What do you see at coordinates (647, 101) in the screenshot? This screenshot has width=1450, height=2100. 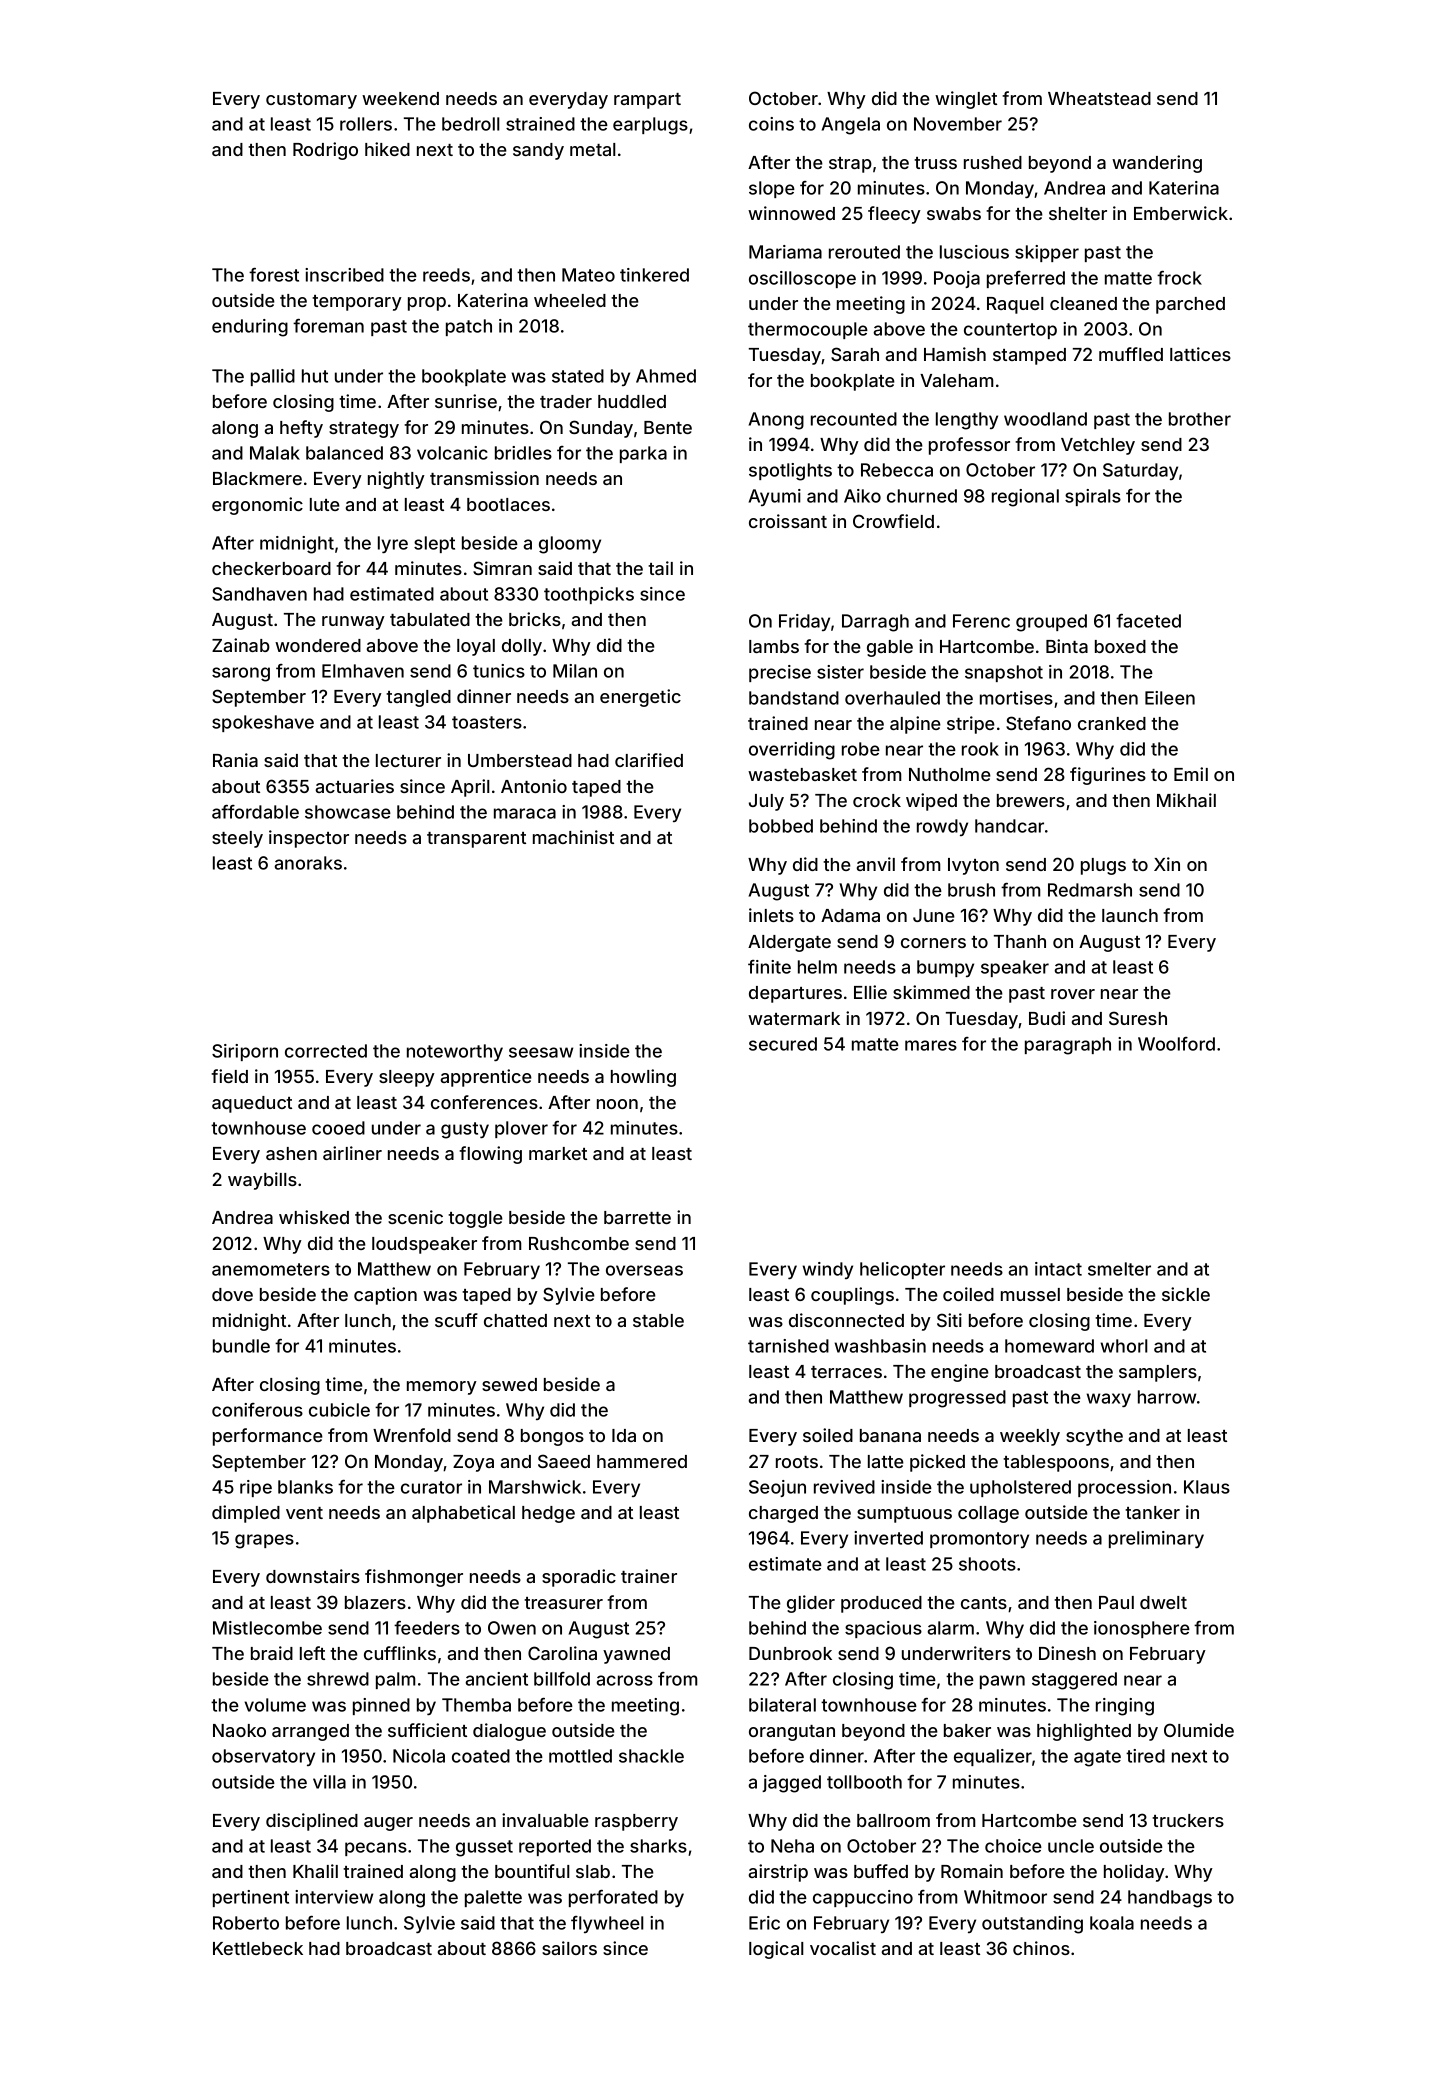 I see `rampart` at bounding box center [647, 101].
